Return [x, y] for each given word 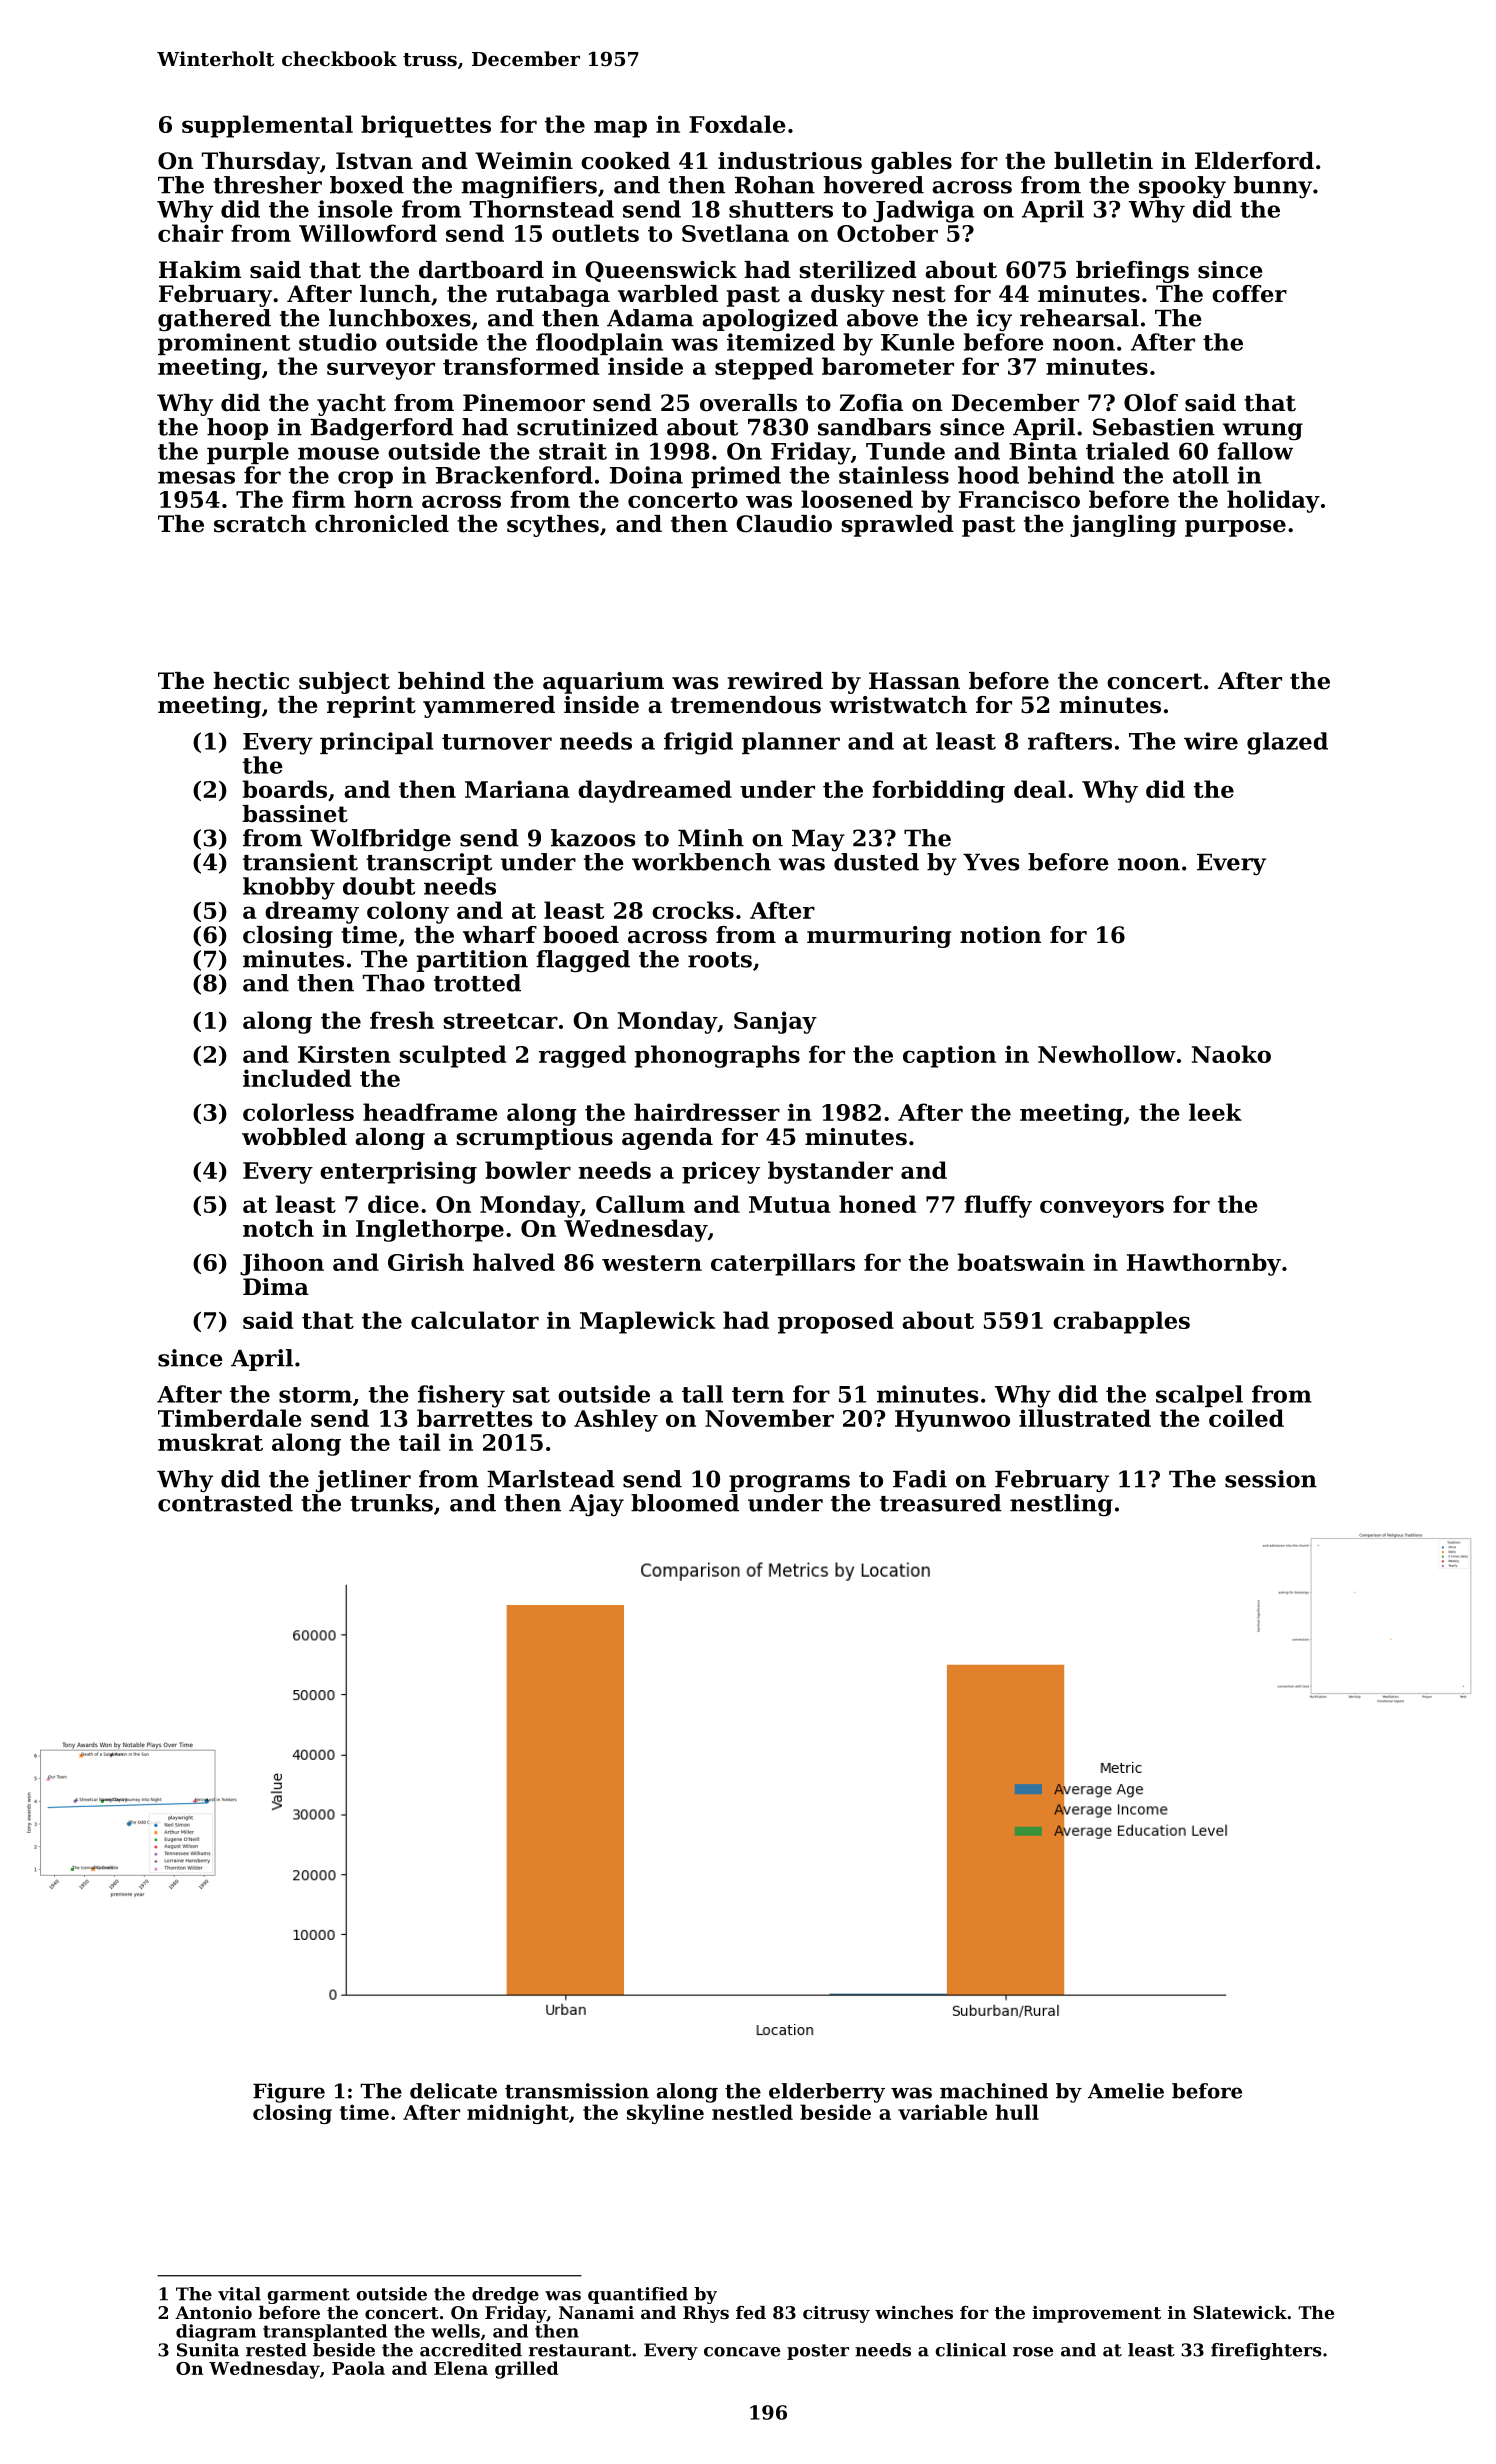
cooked [625, 161]
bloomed [685, 1503]
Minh [711, 838]
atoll [1201, 475]
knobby [289, 888]
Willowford [368, 233]
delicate [453, 2091]
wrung [1263, 431]
